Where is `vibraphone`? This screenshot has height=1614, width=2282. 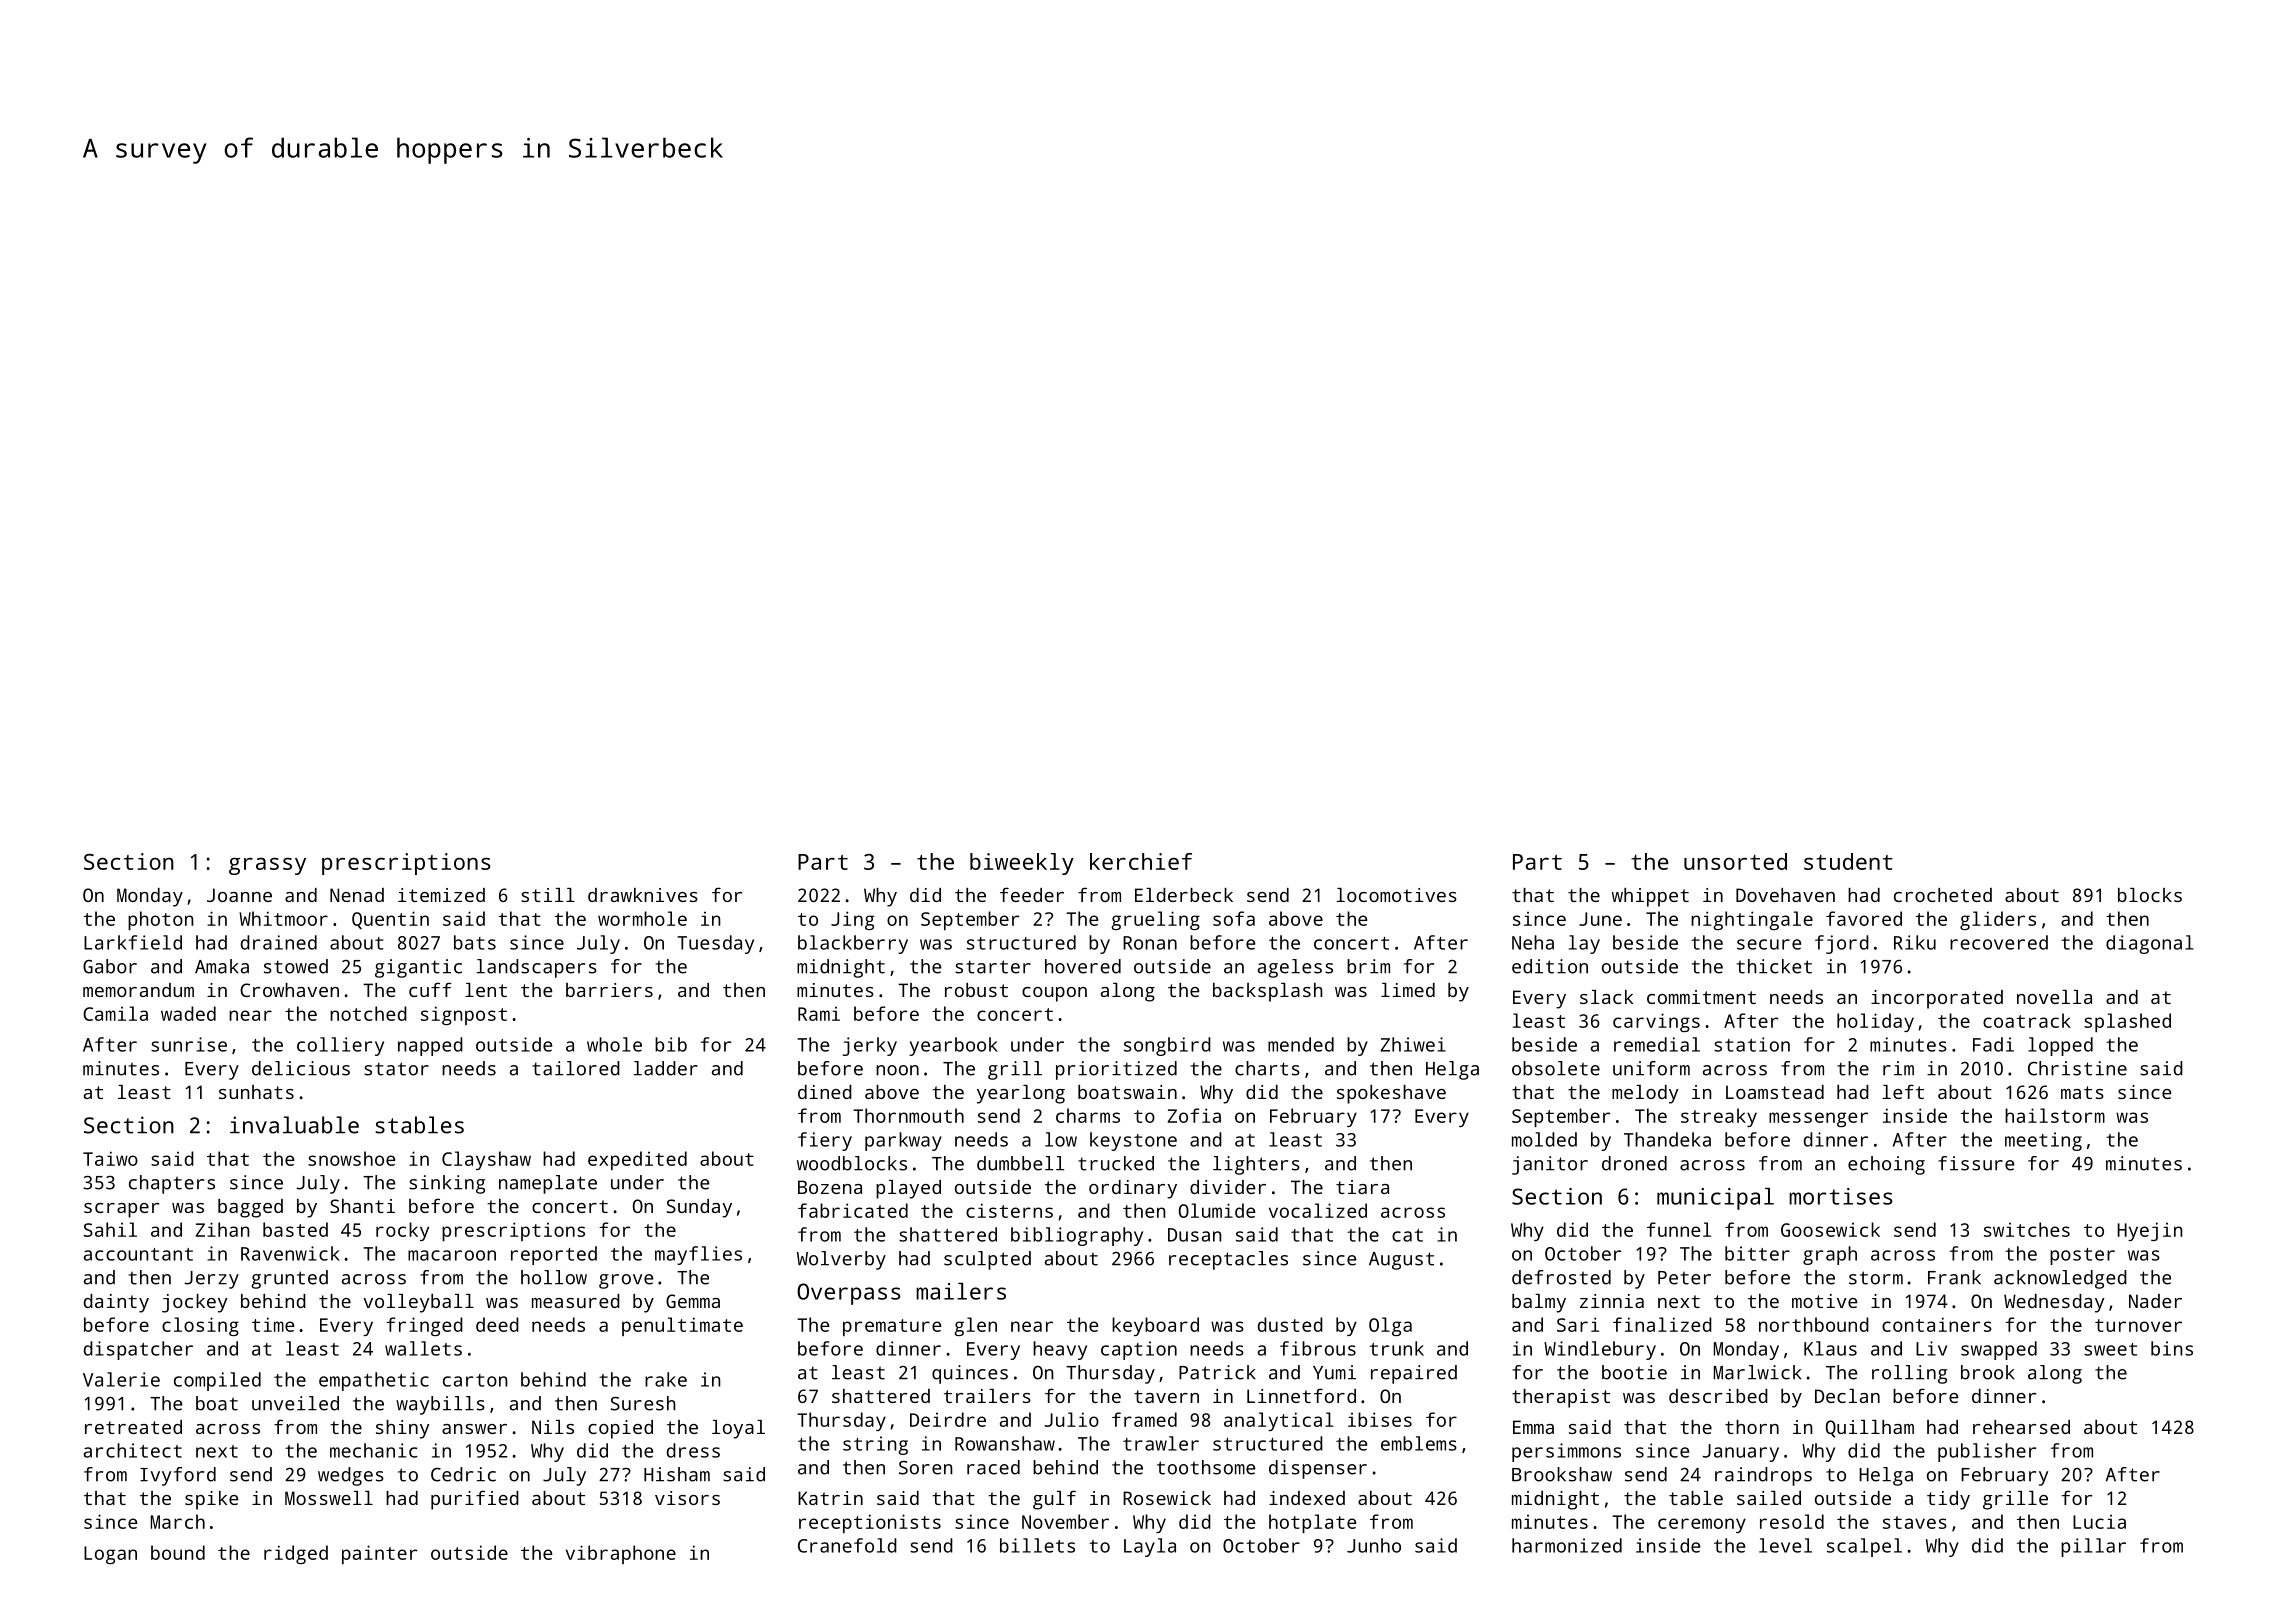
vibraphone is located at coordinates (621, 1554).
